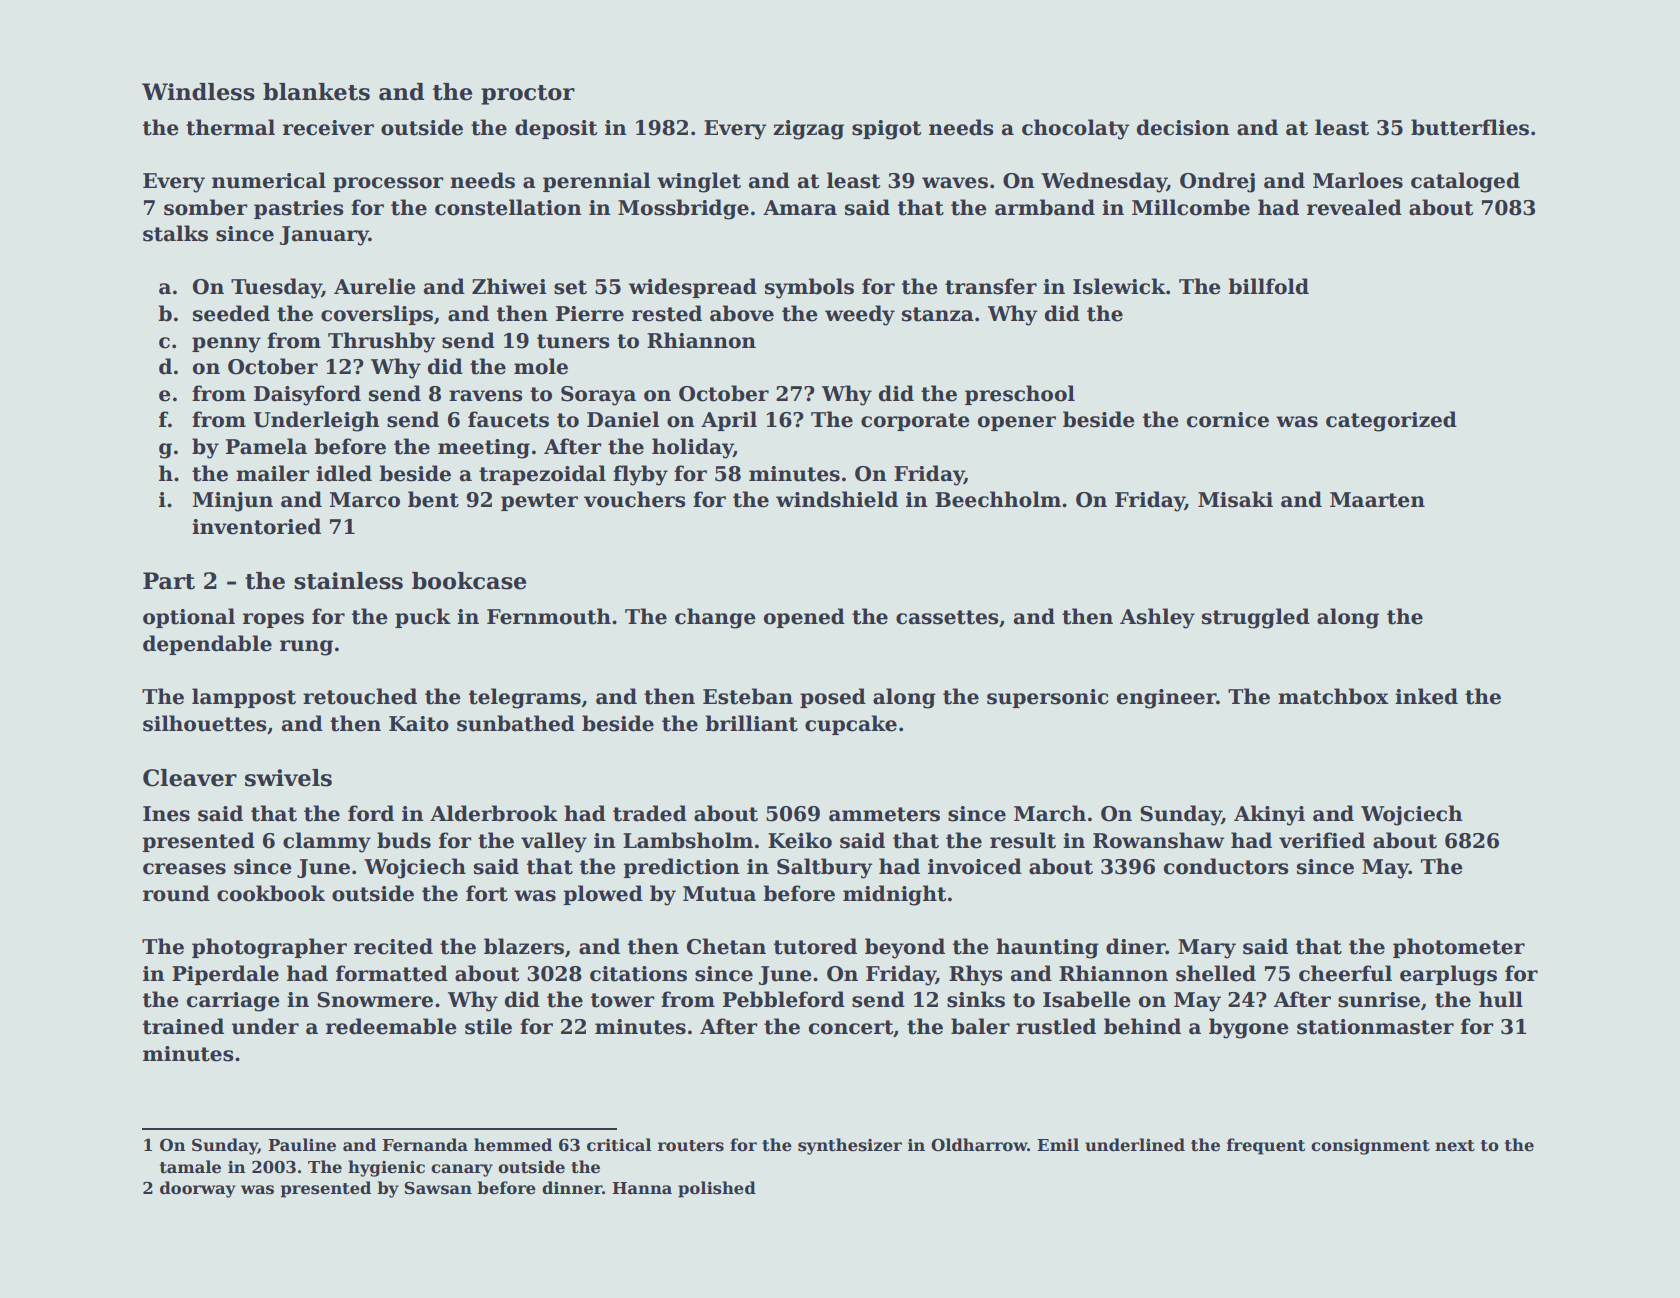 This screenshot has height=1298, width=1680. I want to click on trained, so click(183, 1026).
